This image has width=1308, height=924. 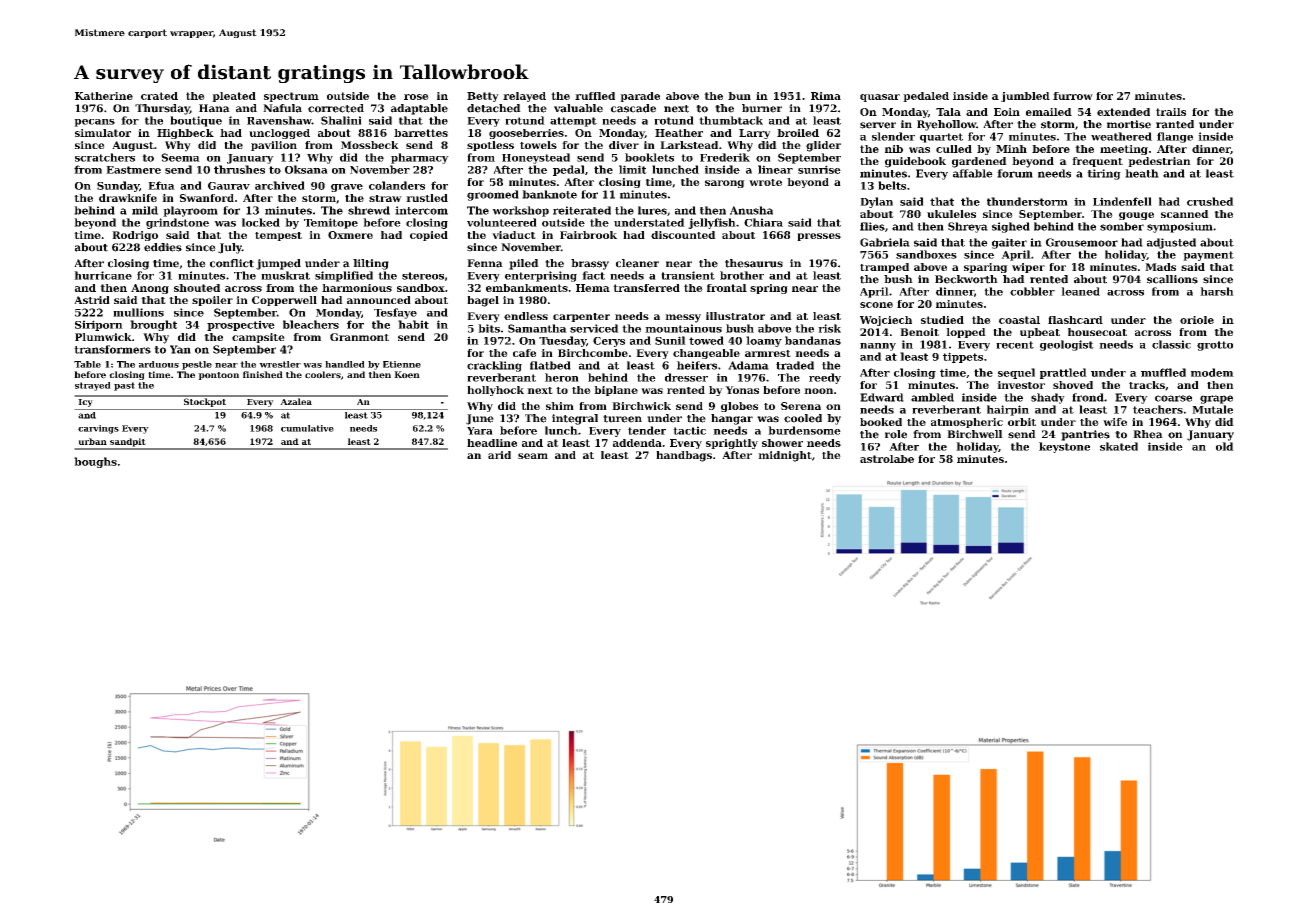 I want to click on boughs, so click(x=95, y=462).
